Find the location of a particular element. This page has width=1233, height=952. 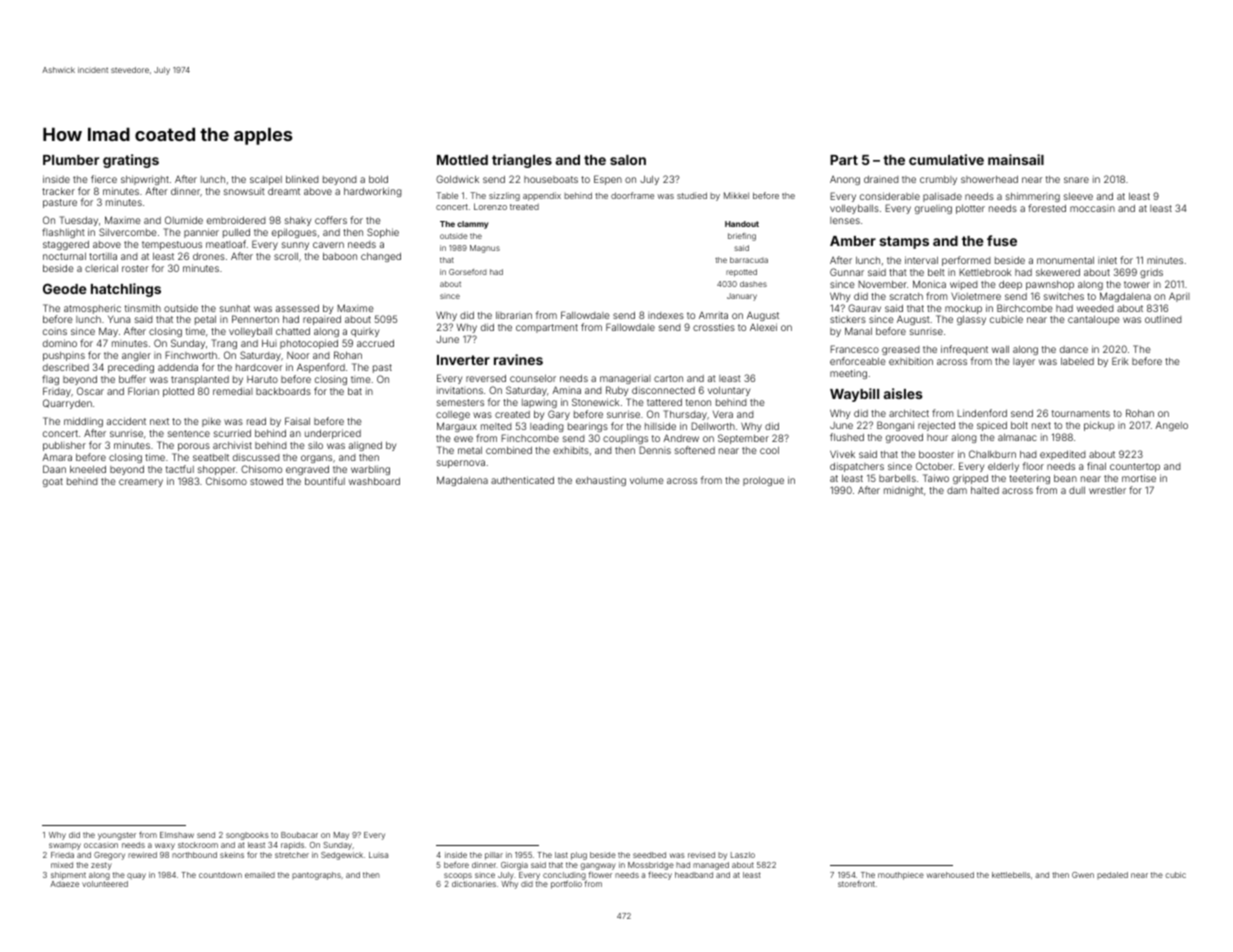

monumental is located at coordinates (1065, 260).
